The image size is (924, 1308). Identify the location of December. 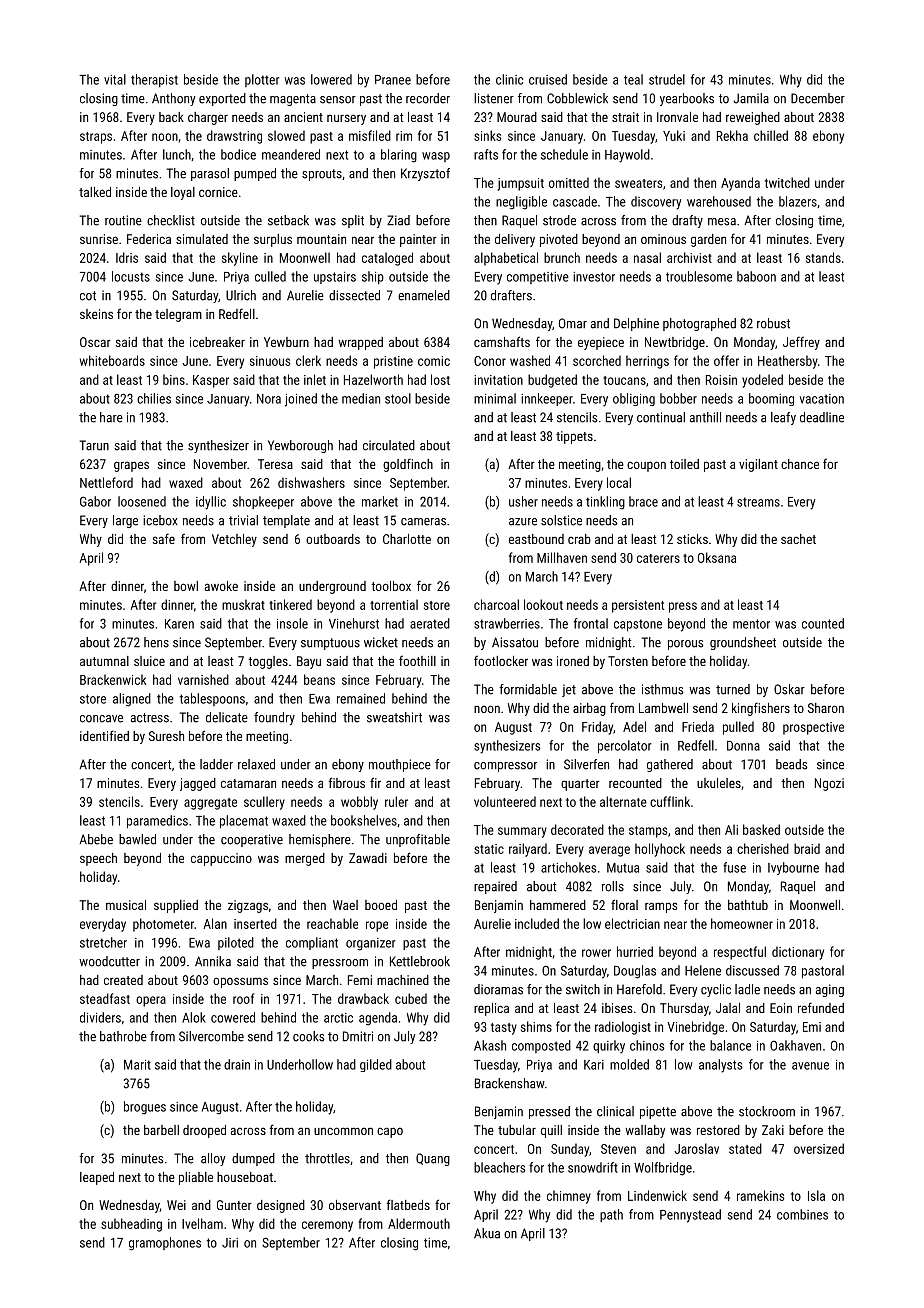
(818, 98).
